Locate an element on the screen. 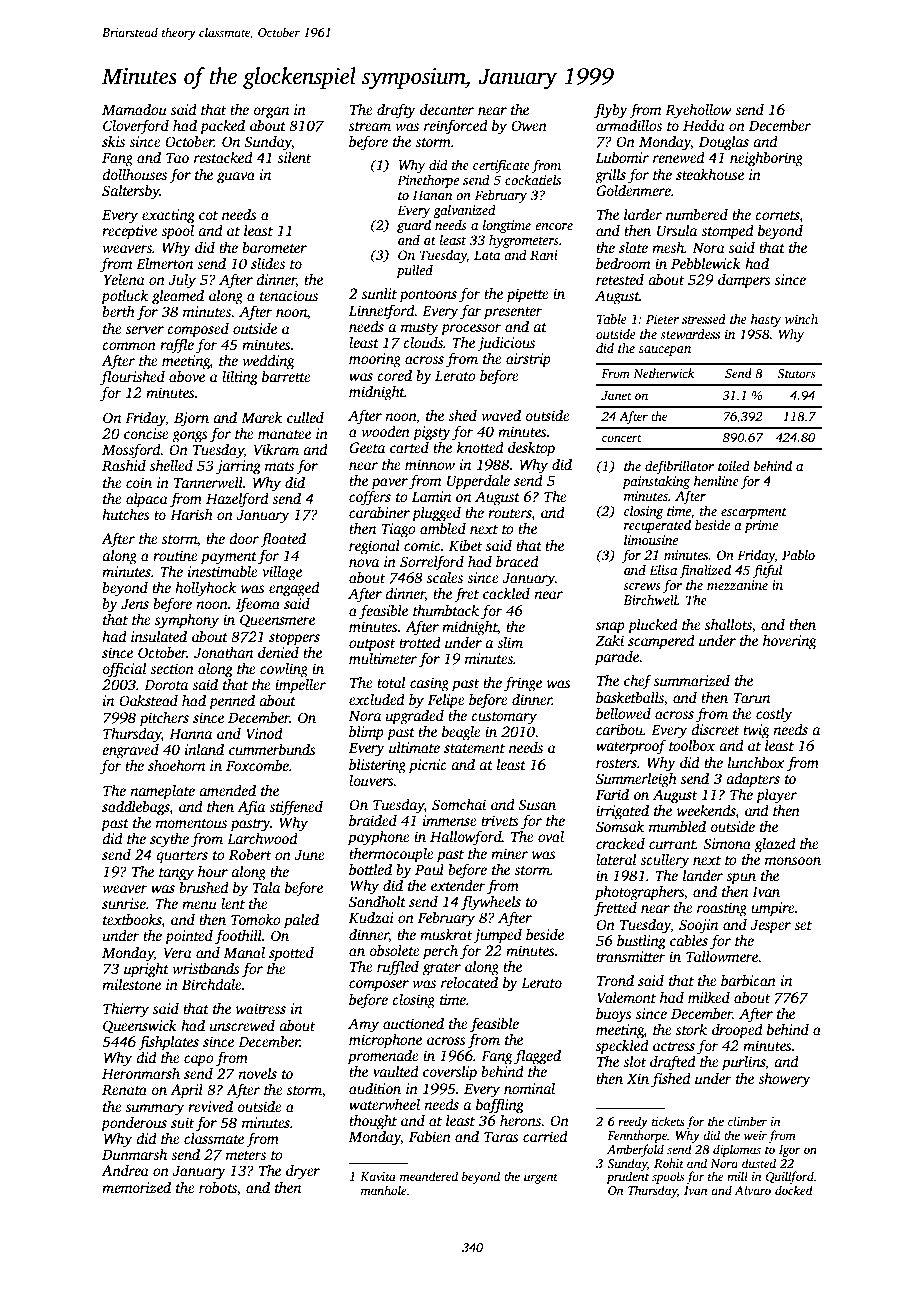 The height and width of the screenshot is (1308, 924). menu is located at coordinates (199, 905).
